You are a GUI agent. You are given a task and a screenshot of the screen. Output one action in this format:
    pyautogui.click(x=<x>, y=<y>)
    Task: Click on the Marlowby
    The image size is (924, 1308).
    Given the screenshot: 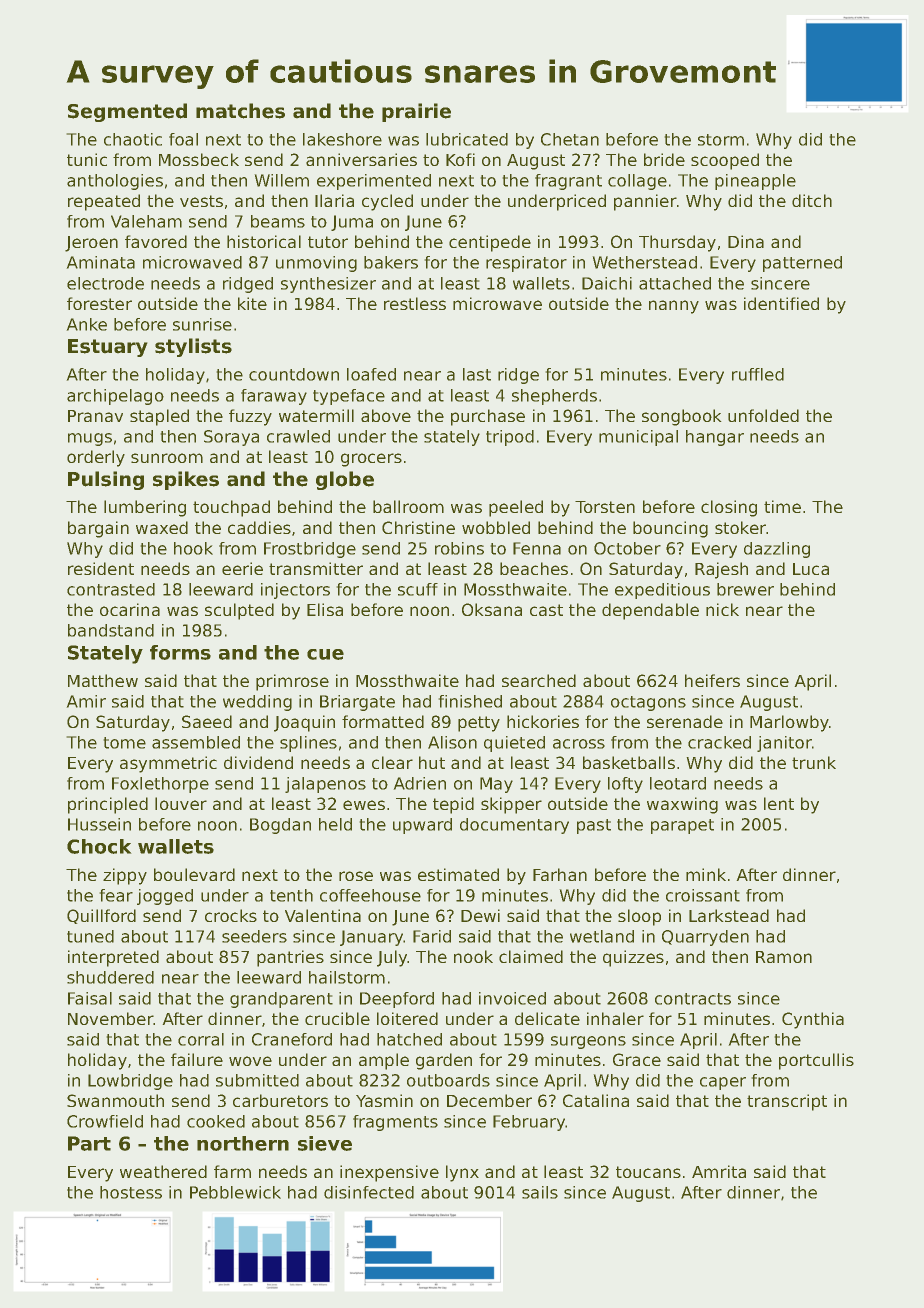 What is the action you would take?
    pyautogui.click(x=789, y=723)
